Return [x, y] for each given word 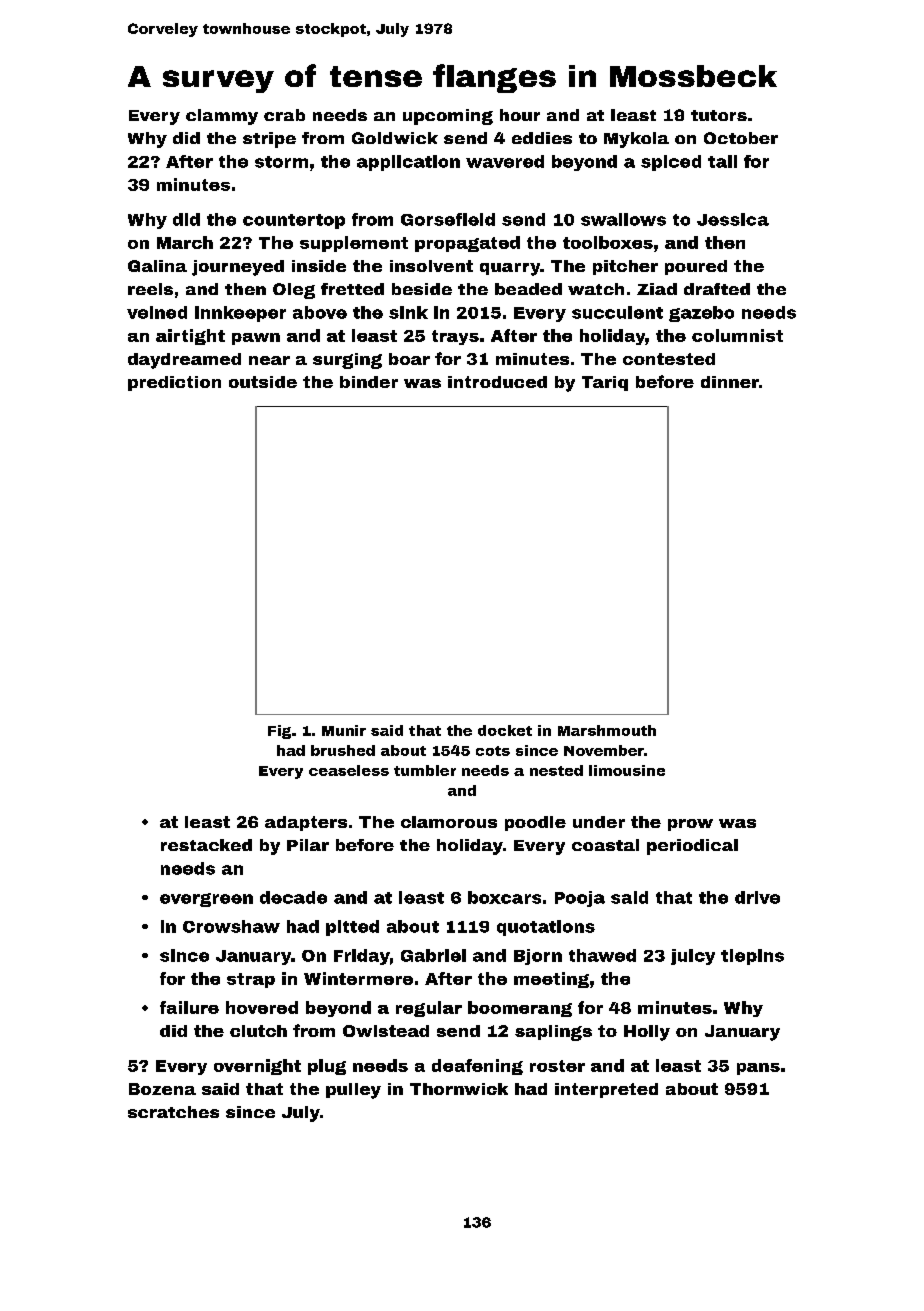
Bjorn [538, 957]
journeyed [238, 268]
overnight [257, 1067]
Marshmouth [607, 730]
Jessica [733, 219]
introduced [497, 382]
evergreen [206, 900]
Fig [279, 732]
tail [722, 161]
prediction [174, 383]
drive [757, 897]
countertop [294, 221]
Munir [344, 730]
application [408, 163]
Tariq [605, 383]
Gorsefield [448, 219]
